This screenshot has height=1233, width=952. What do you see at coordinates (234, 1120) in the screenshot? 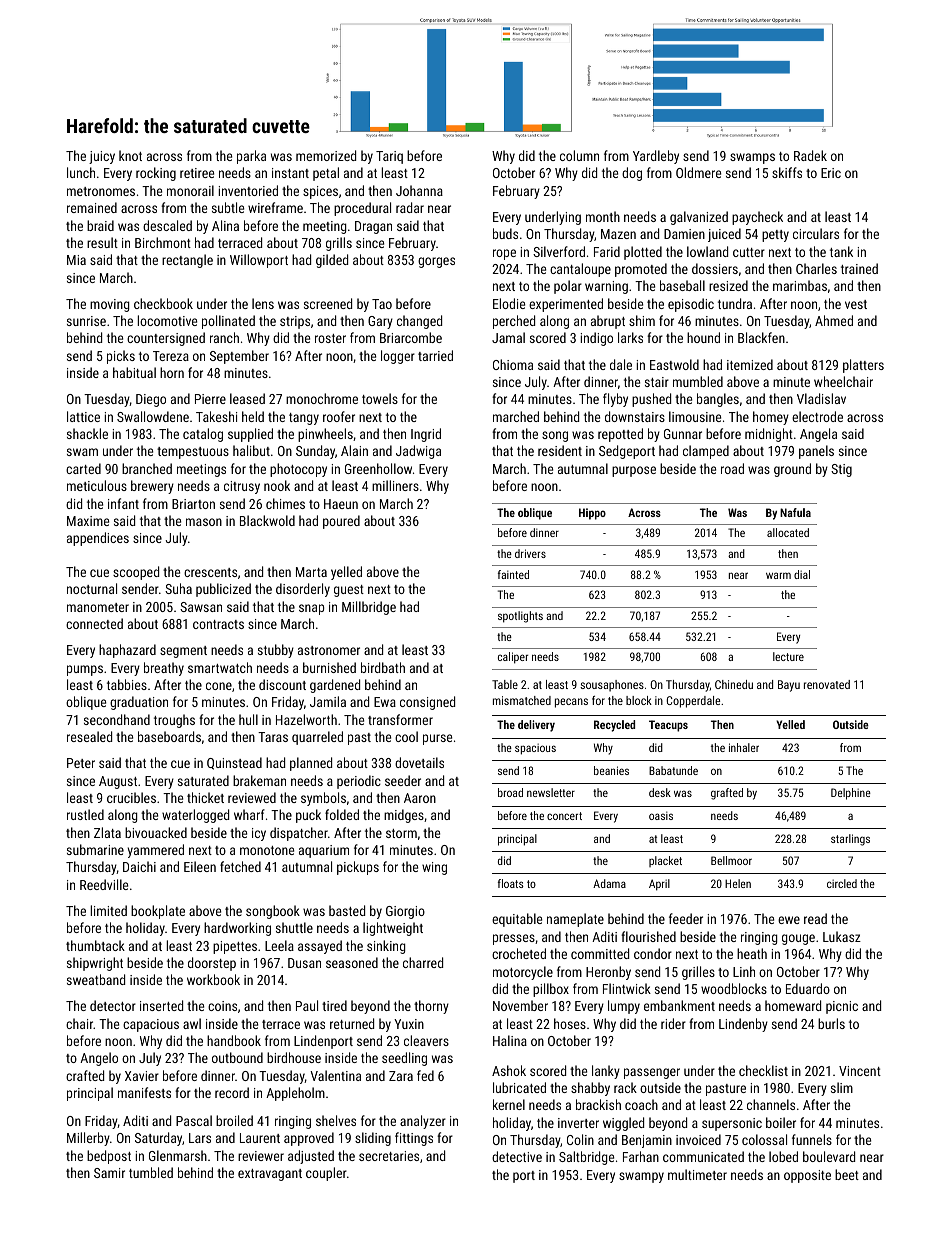
I see `broiled` at bounding box center [234, 1120].
